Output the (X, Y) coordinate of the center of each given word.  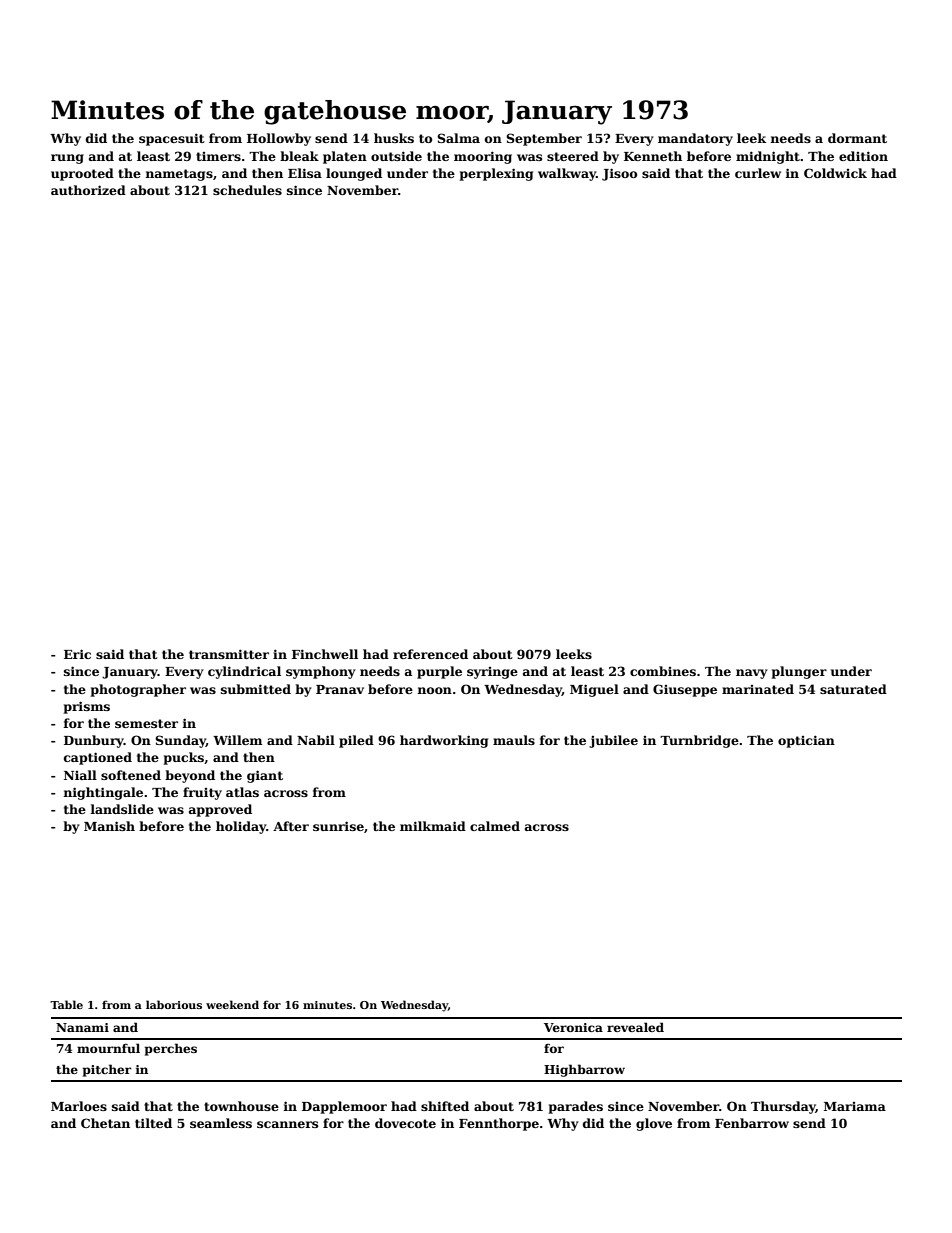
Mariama (855, 1106)
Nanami (82, 1027)
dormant (857, 138)
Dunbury (94, 741)
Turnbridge (699, 741)
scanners (287, 1124)
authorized (88, 190)
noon (434, 690)
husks (394, 138)
